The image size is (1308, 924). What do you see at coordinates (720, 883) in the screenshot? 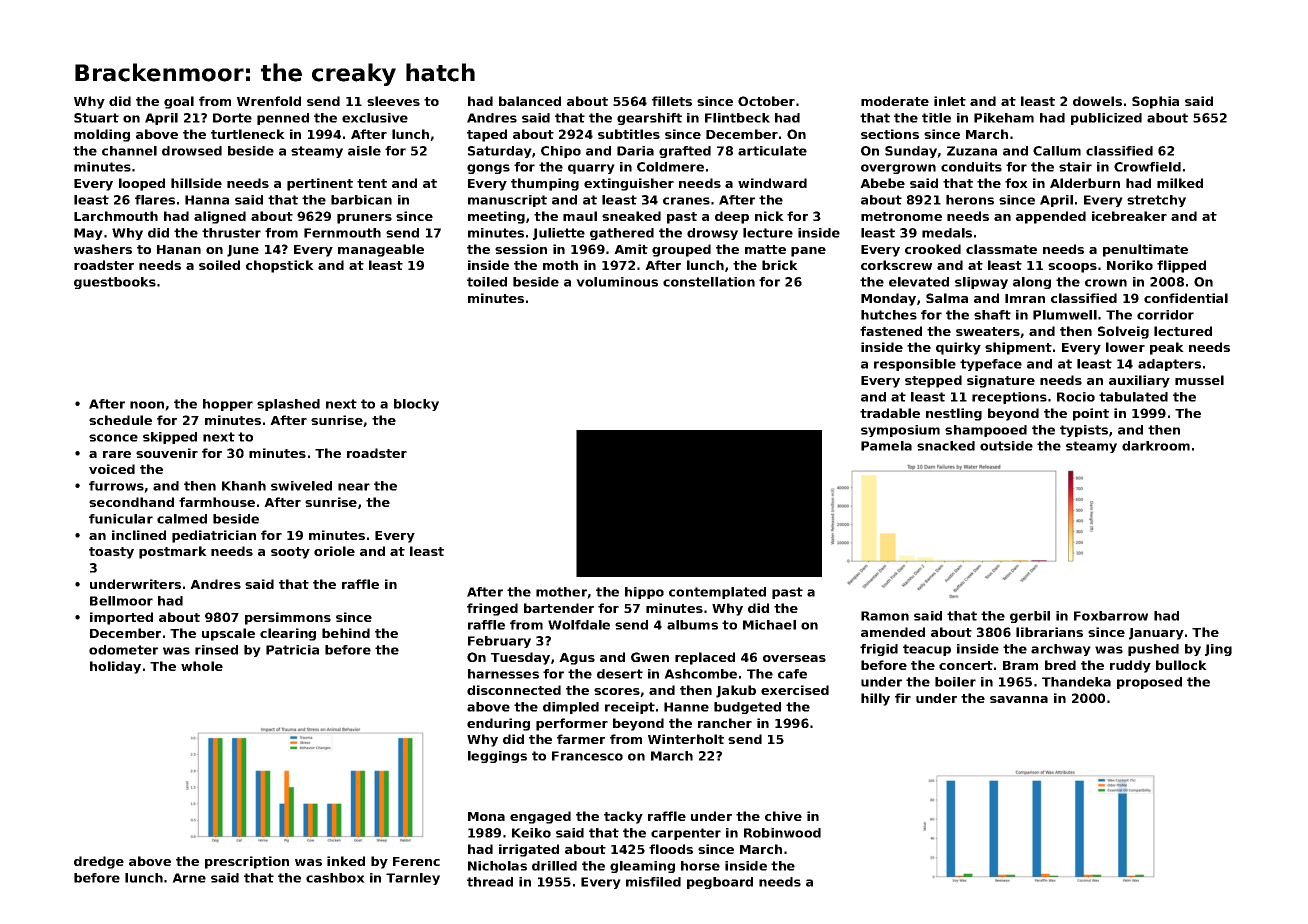
I see `pegboard` at bounding box center [720, 883].
